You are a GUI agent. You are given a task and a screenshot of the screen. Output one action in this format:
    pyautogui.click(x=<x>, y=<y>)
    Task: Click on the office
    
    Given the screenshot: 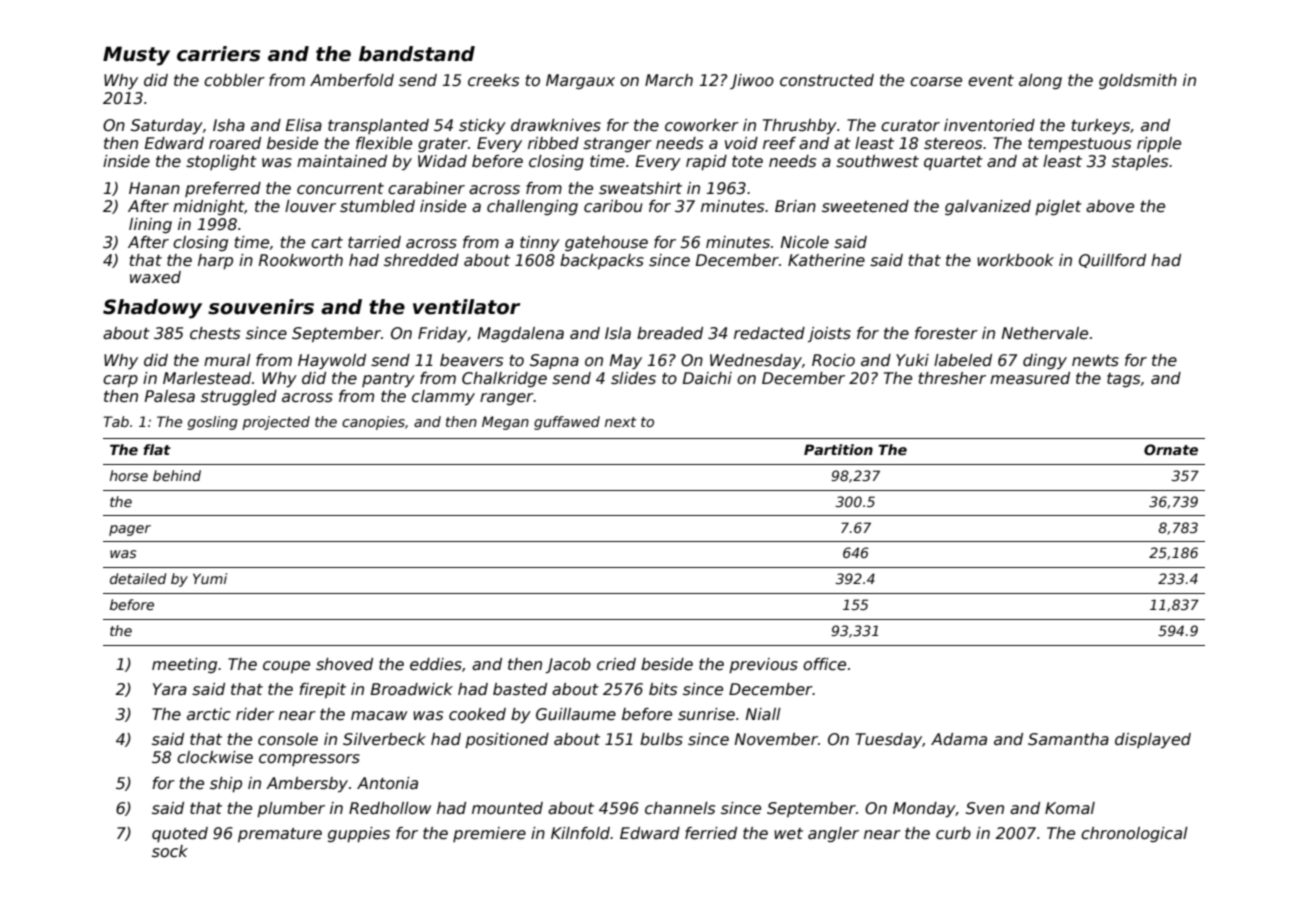 What is the action you would take?
    pyautogui.click(x=824, y=664)
